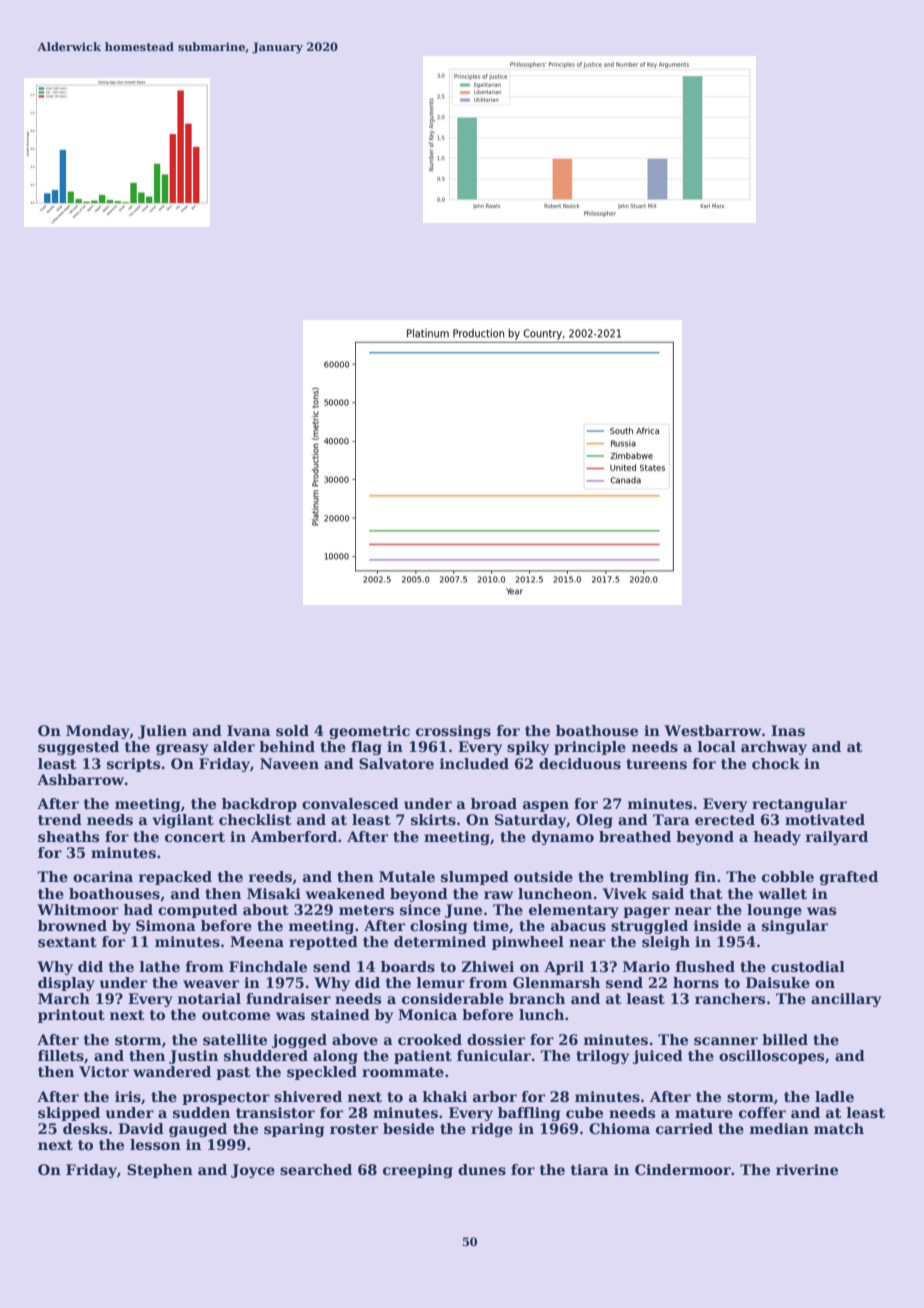  Describe the element at coordinates (712, 730) in the image. I see `Westbarrow` at that location.
